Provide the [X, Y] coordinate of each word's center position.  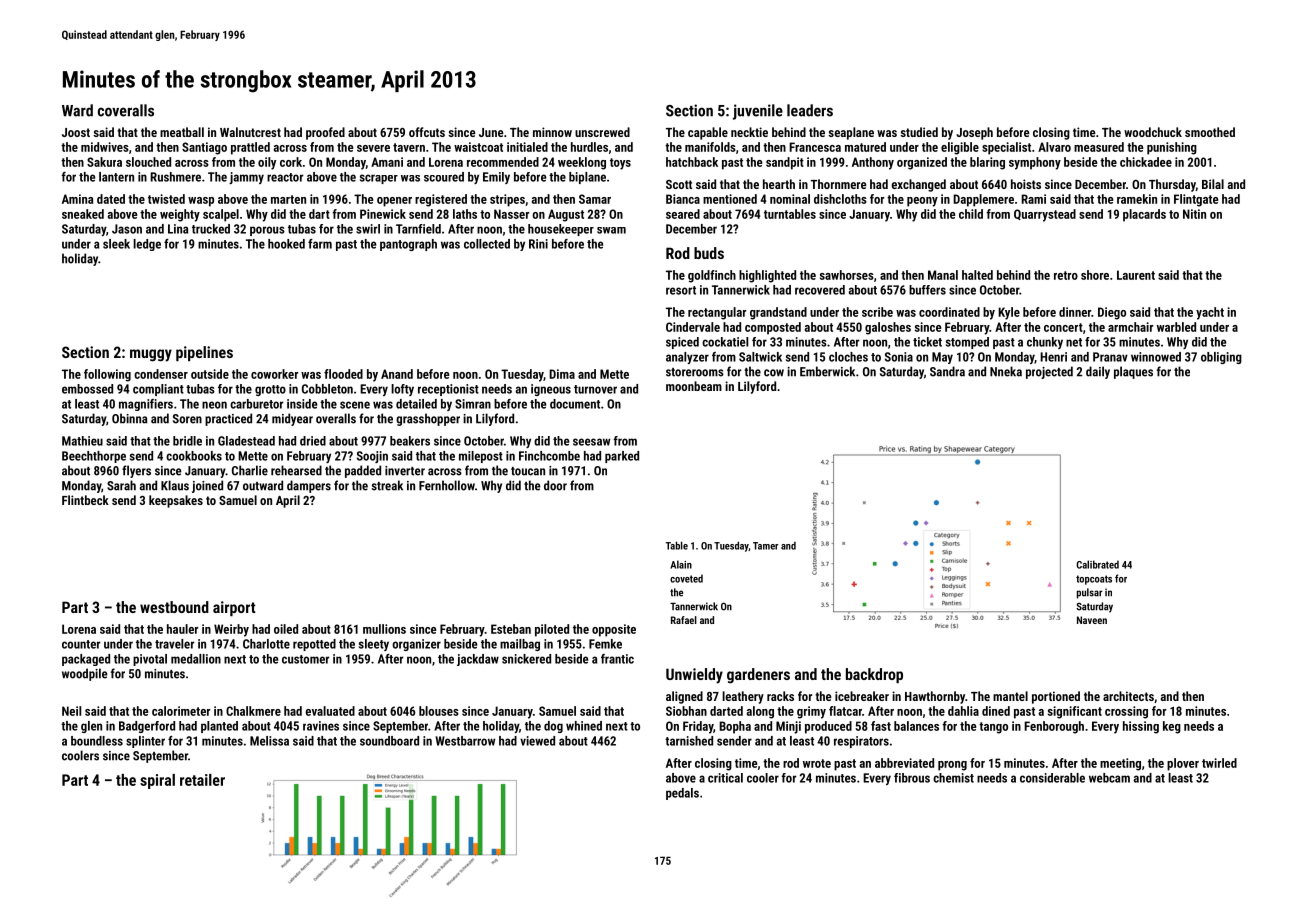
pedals [682, 794]
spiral [157, 781]
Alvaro [1054, 147]
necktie [749, 132]
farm [320, 244]
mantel [1010, 696]
